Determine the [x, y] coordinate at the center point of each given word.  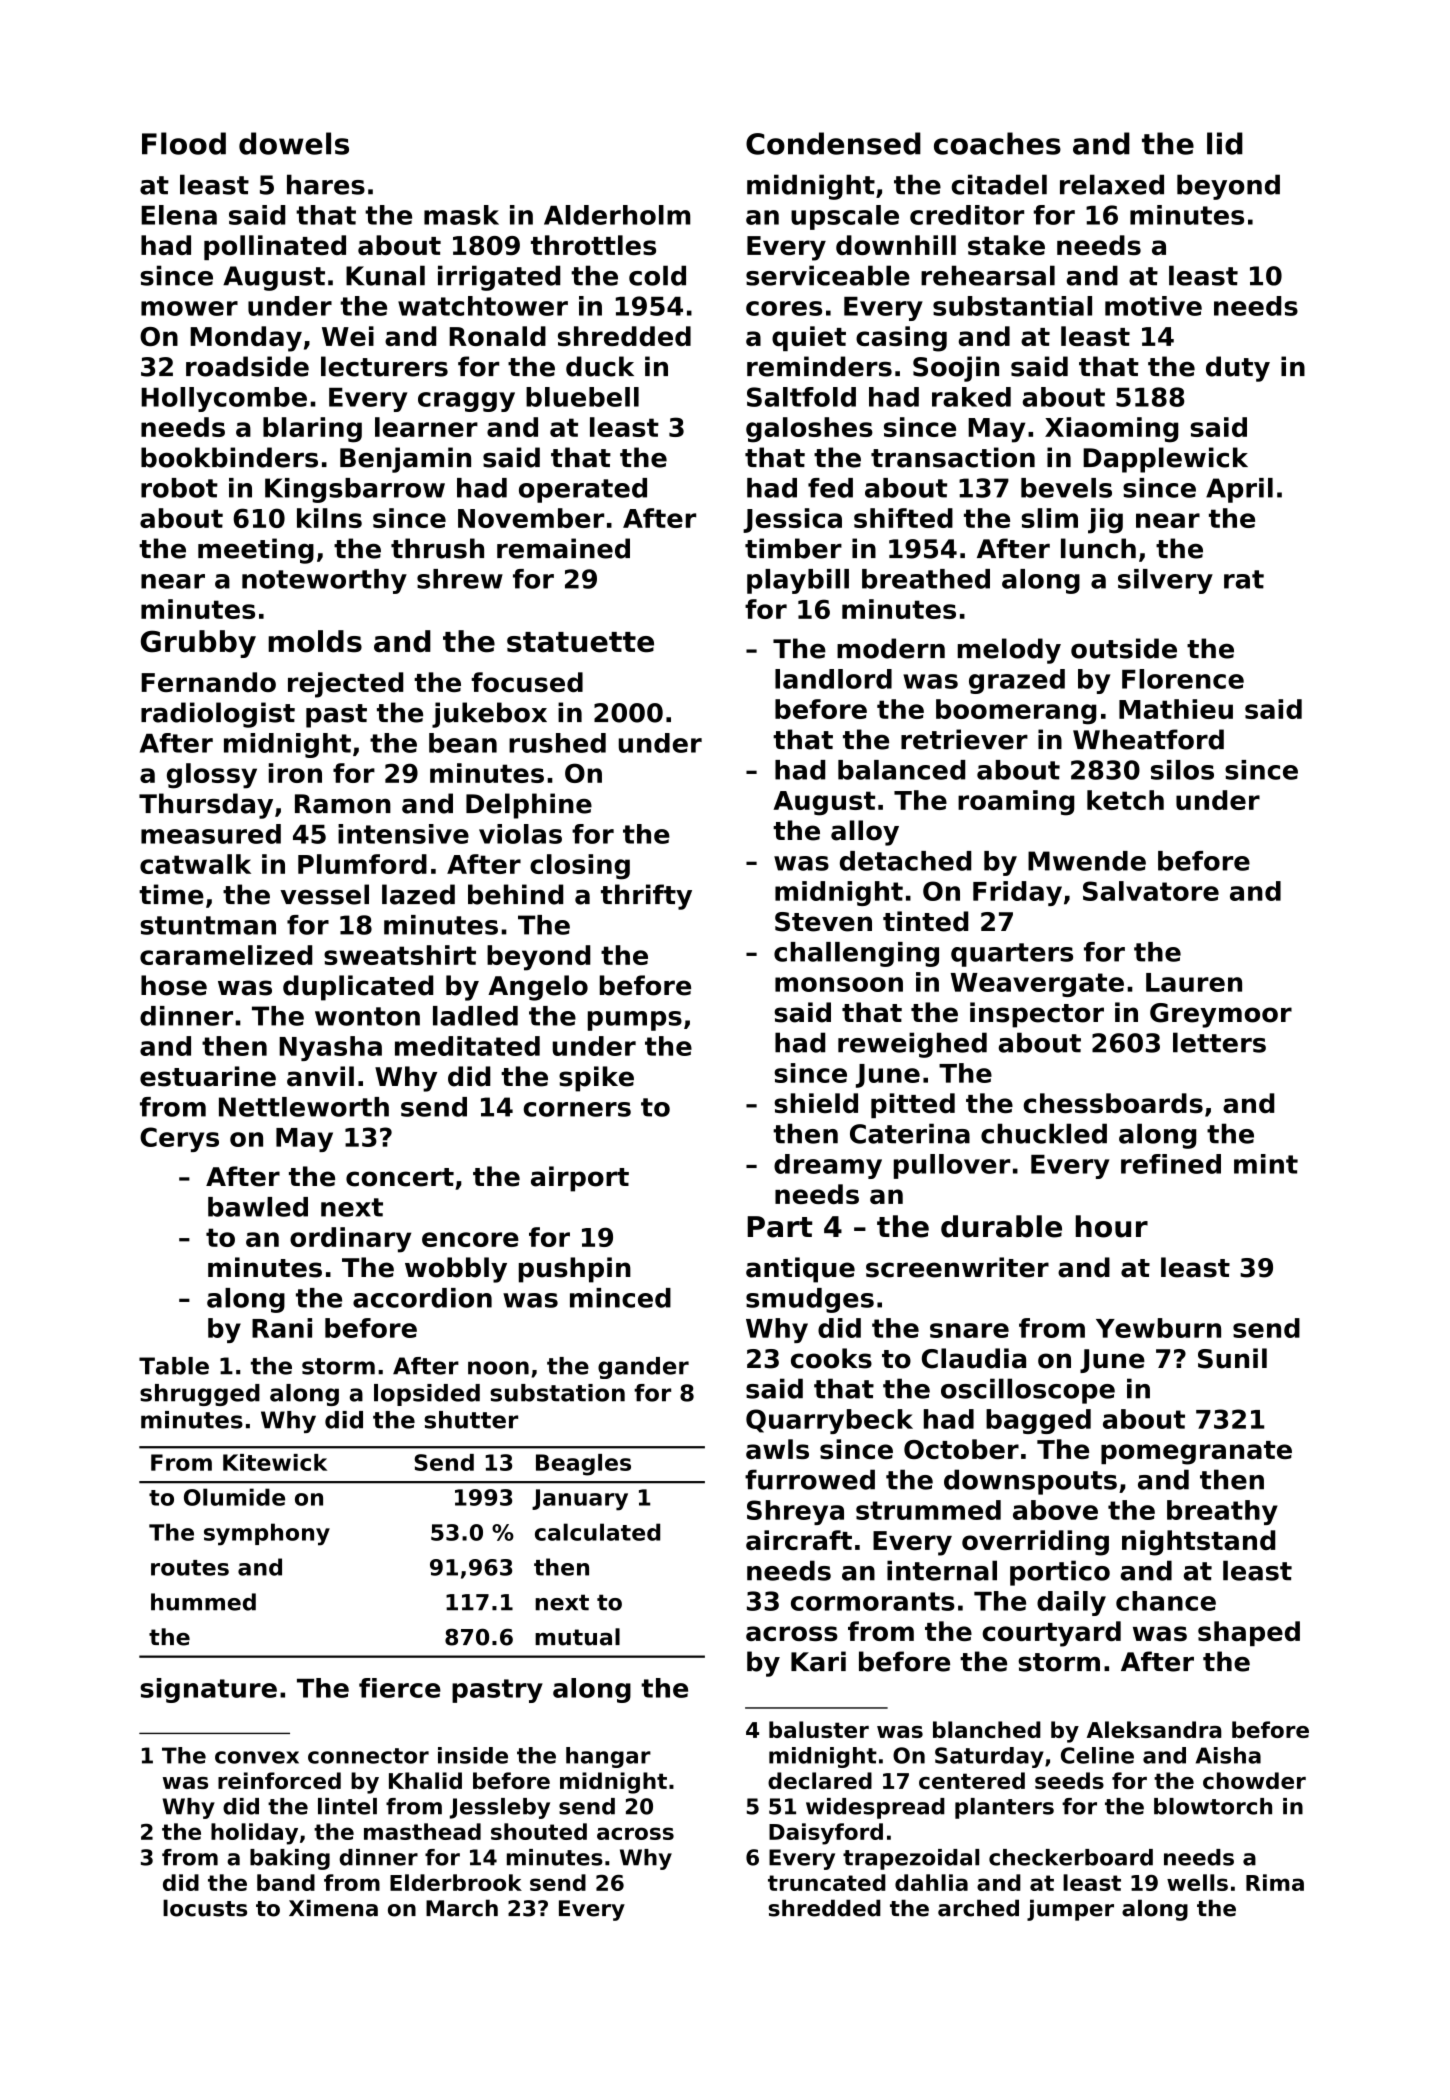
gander [643, 1368]
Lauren [1194, 982]
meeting [256, 551]
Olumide [234, 1497]
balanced [901, 770]
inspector [1037, 1015]
